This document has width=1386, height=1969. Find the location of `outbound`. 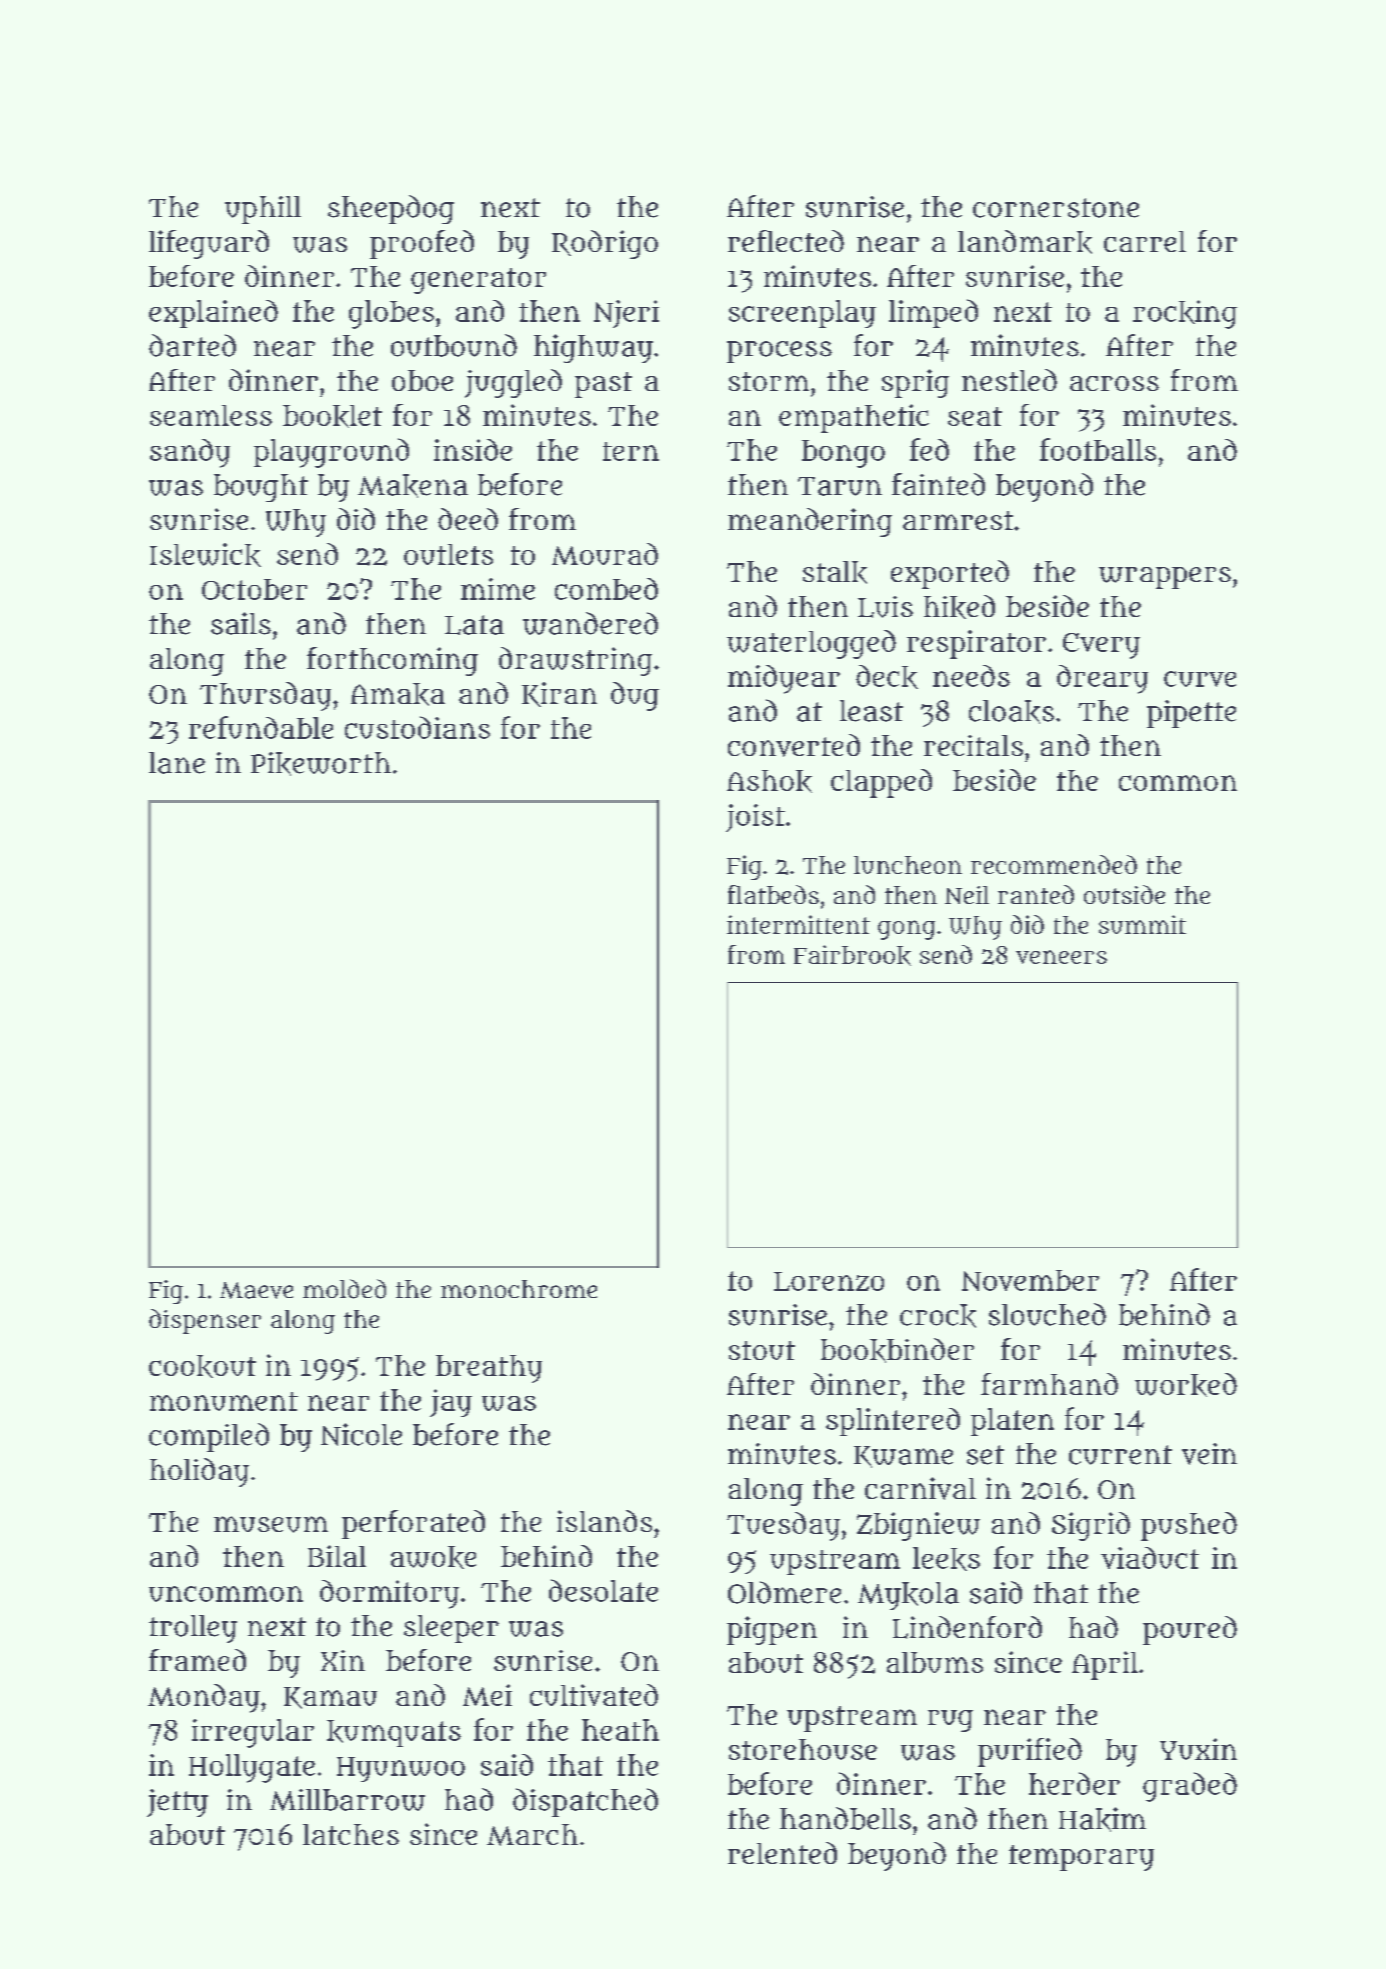

outbound is located at coordinates (454, 345).
